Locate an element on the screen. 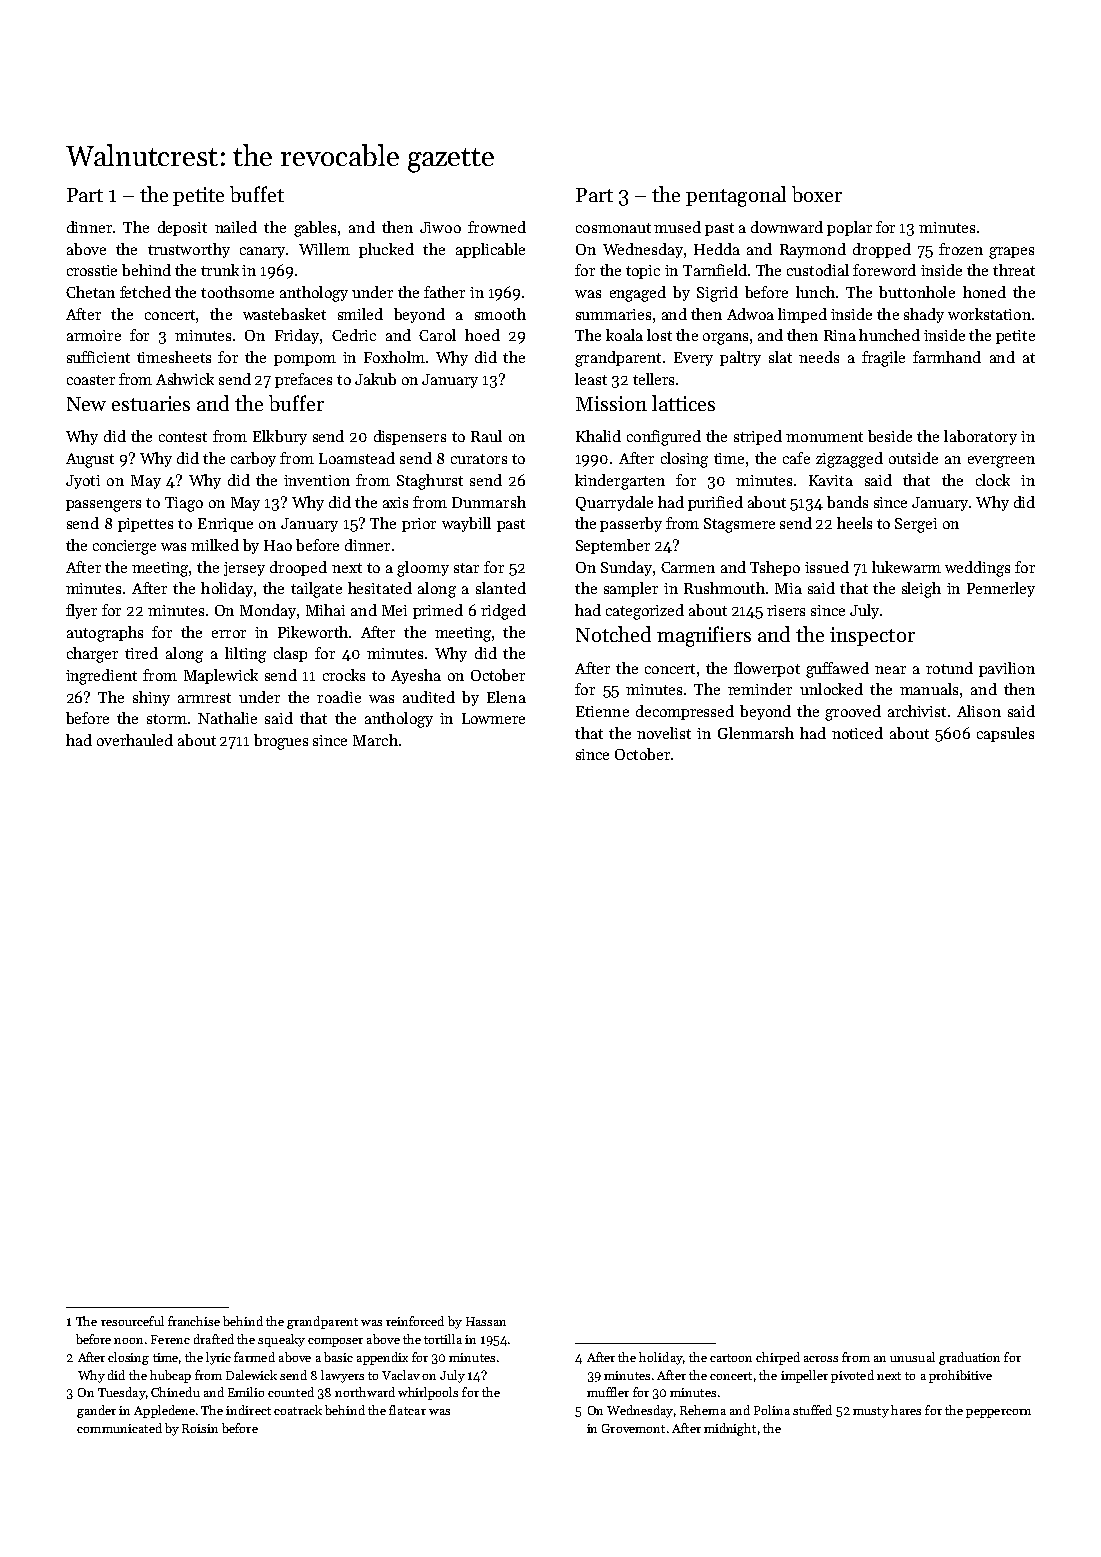  toothsome is located at coordinates (237, 292).
